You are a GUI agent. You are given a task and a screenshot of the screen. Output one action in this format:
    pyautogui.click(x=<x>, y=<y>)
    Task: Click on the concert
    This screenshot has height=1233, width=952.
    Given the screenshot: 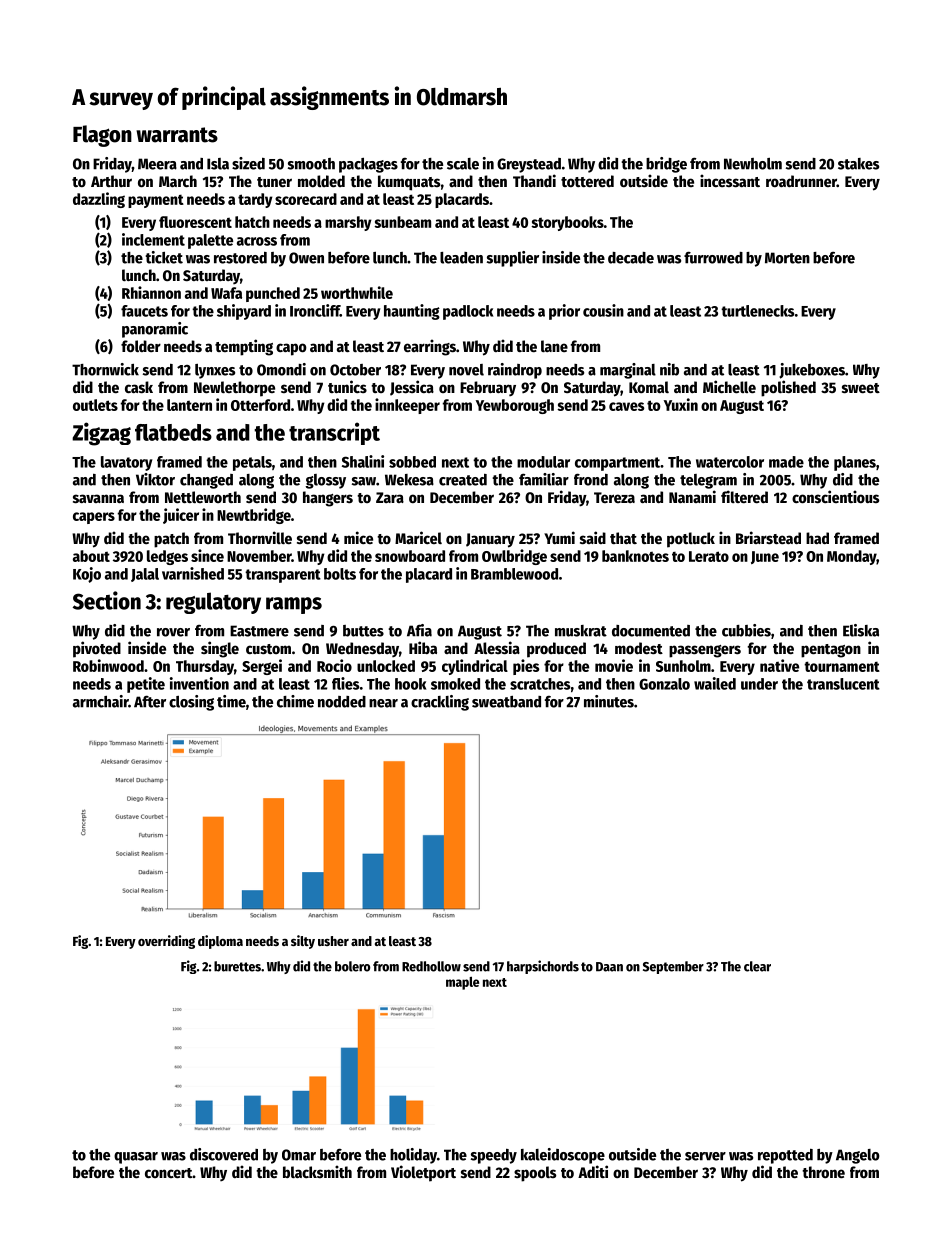 What is the action you would take?
    pyautogui.click(x=168, y=1173)
